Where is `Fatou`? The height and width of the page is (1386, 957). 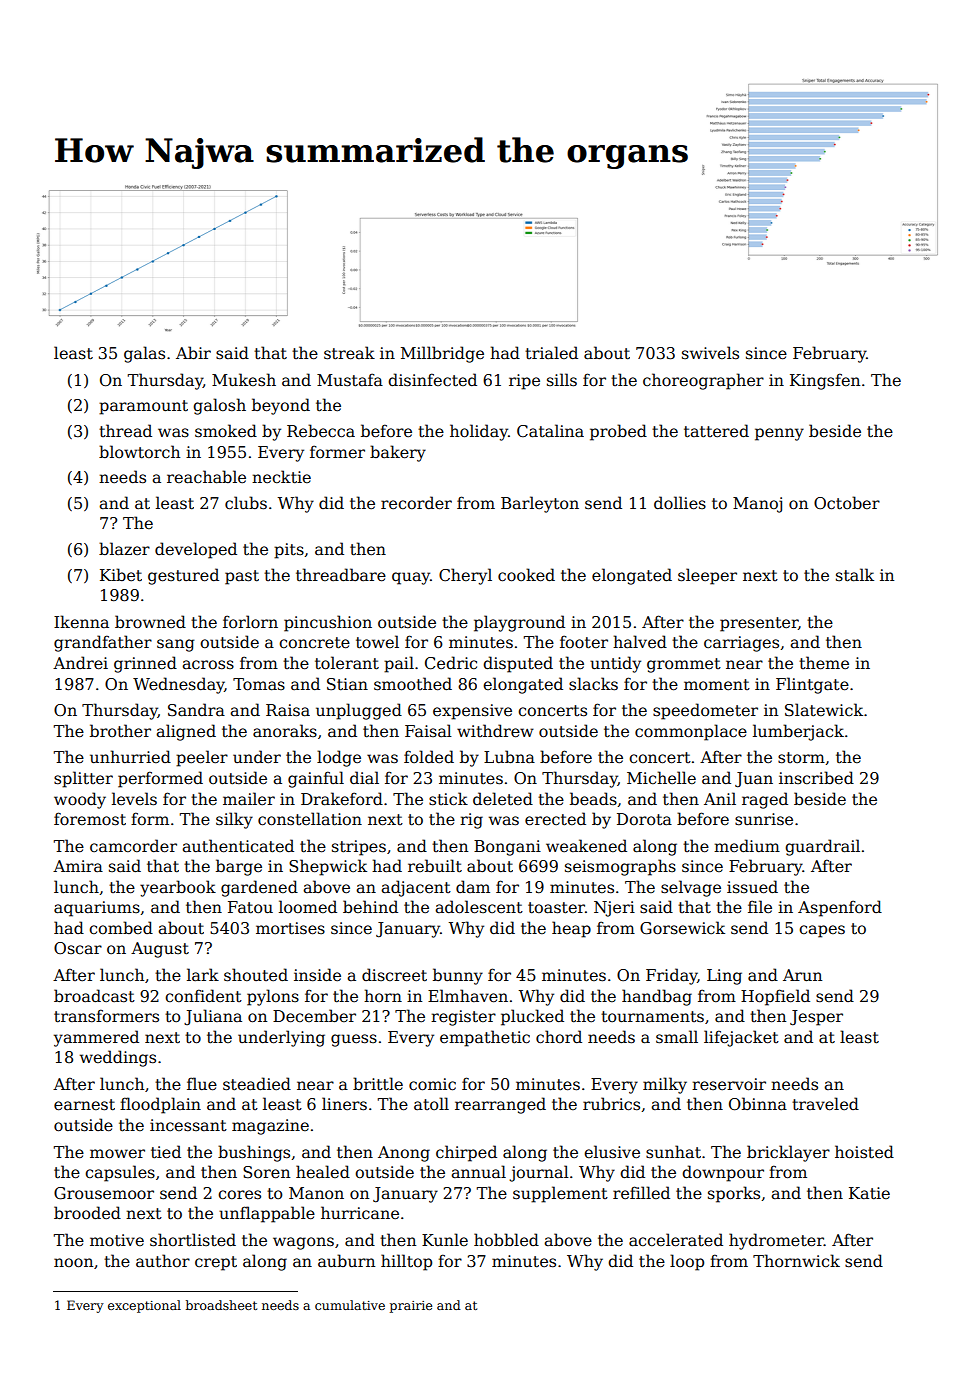 Fatou is located at coordinates (250, 907).
